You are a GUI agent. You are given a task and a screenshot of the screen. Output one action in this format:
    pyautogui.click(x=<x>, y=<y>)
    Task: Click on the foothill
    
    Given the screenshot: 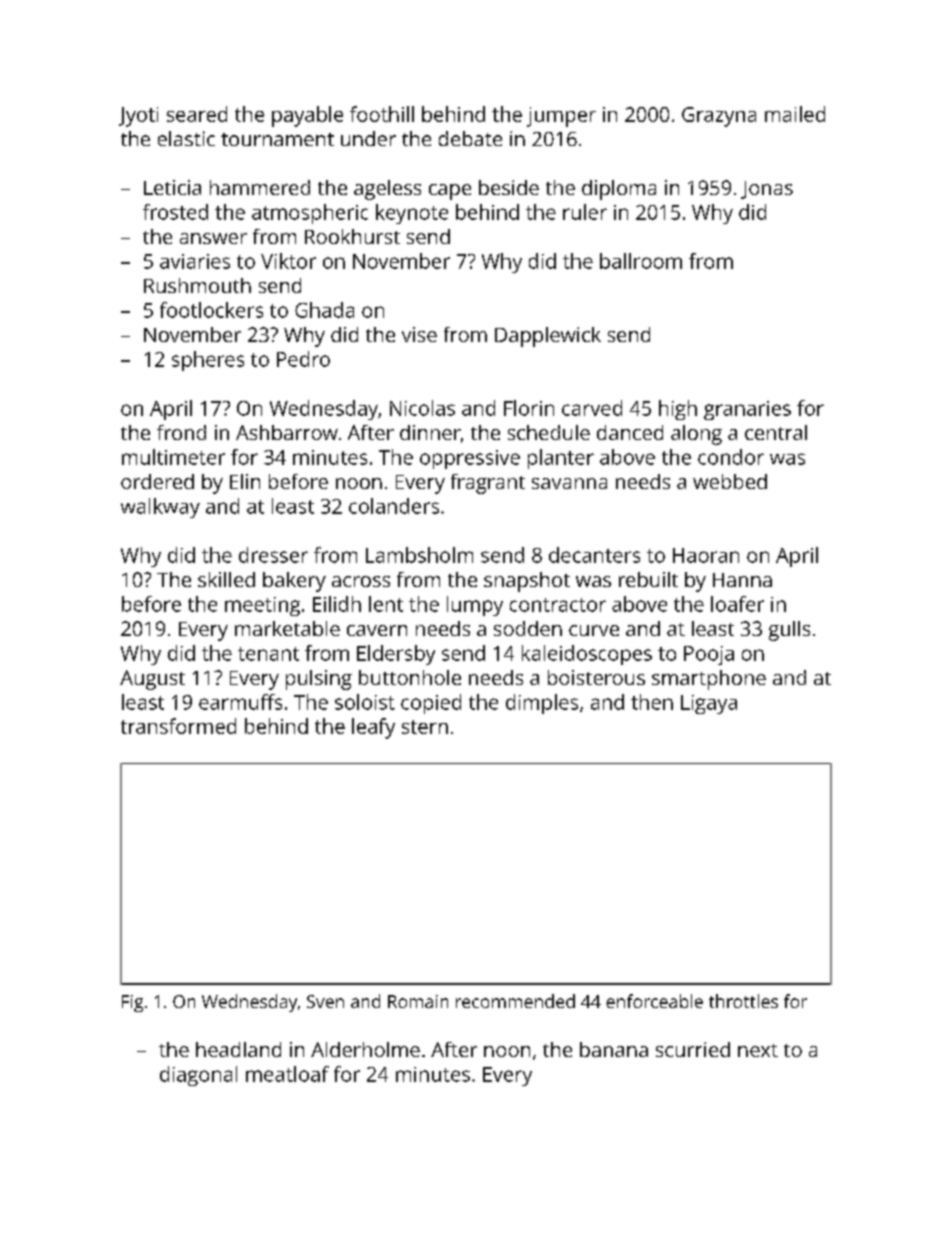 What is the action you would take?
    pyautogui.click(x=382, y=114)
